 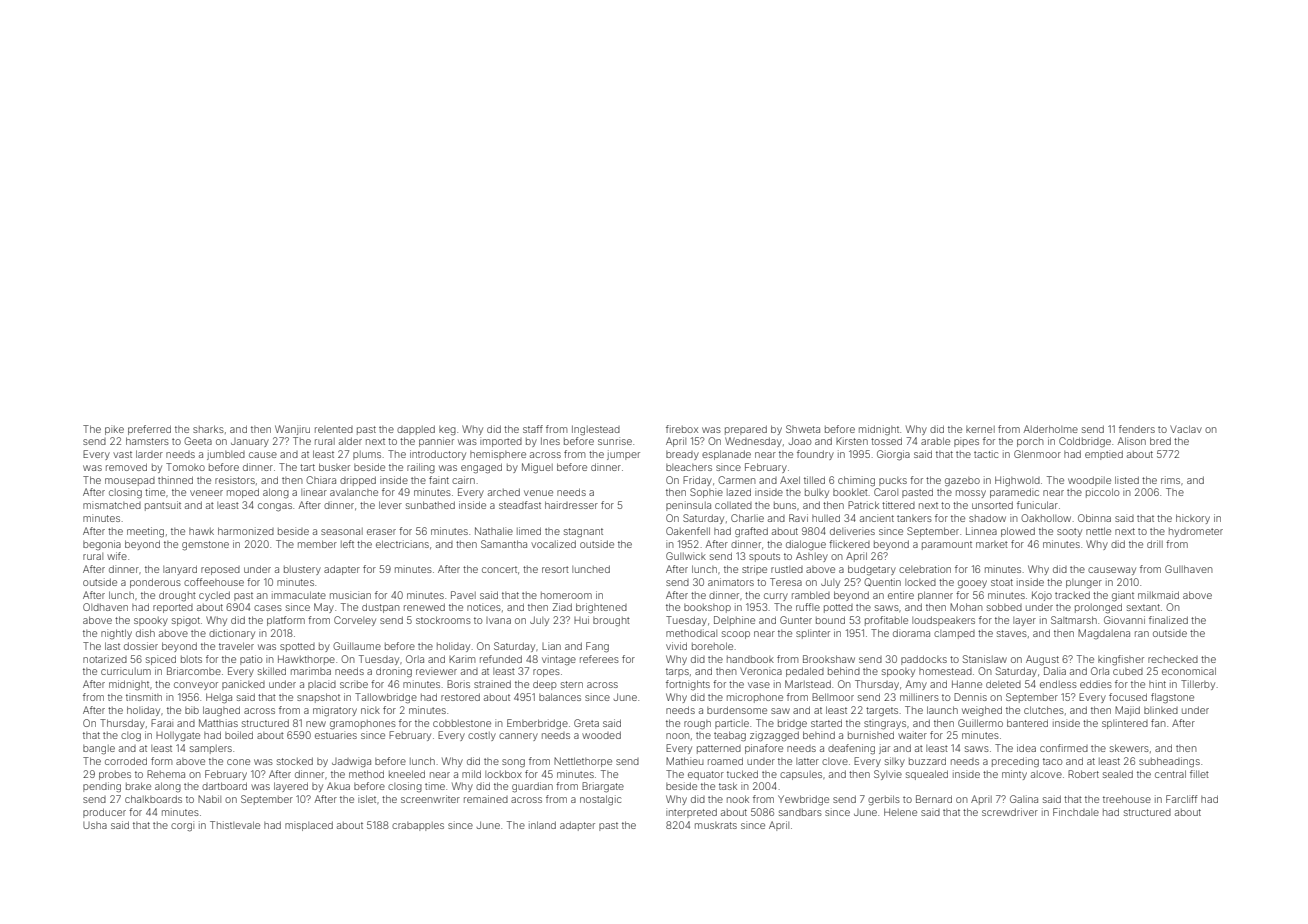 What do you see at coordinates (677, 672) in the screenshot?
I see `tarps` at bounding box center [677, 672].
